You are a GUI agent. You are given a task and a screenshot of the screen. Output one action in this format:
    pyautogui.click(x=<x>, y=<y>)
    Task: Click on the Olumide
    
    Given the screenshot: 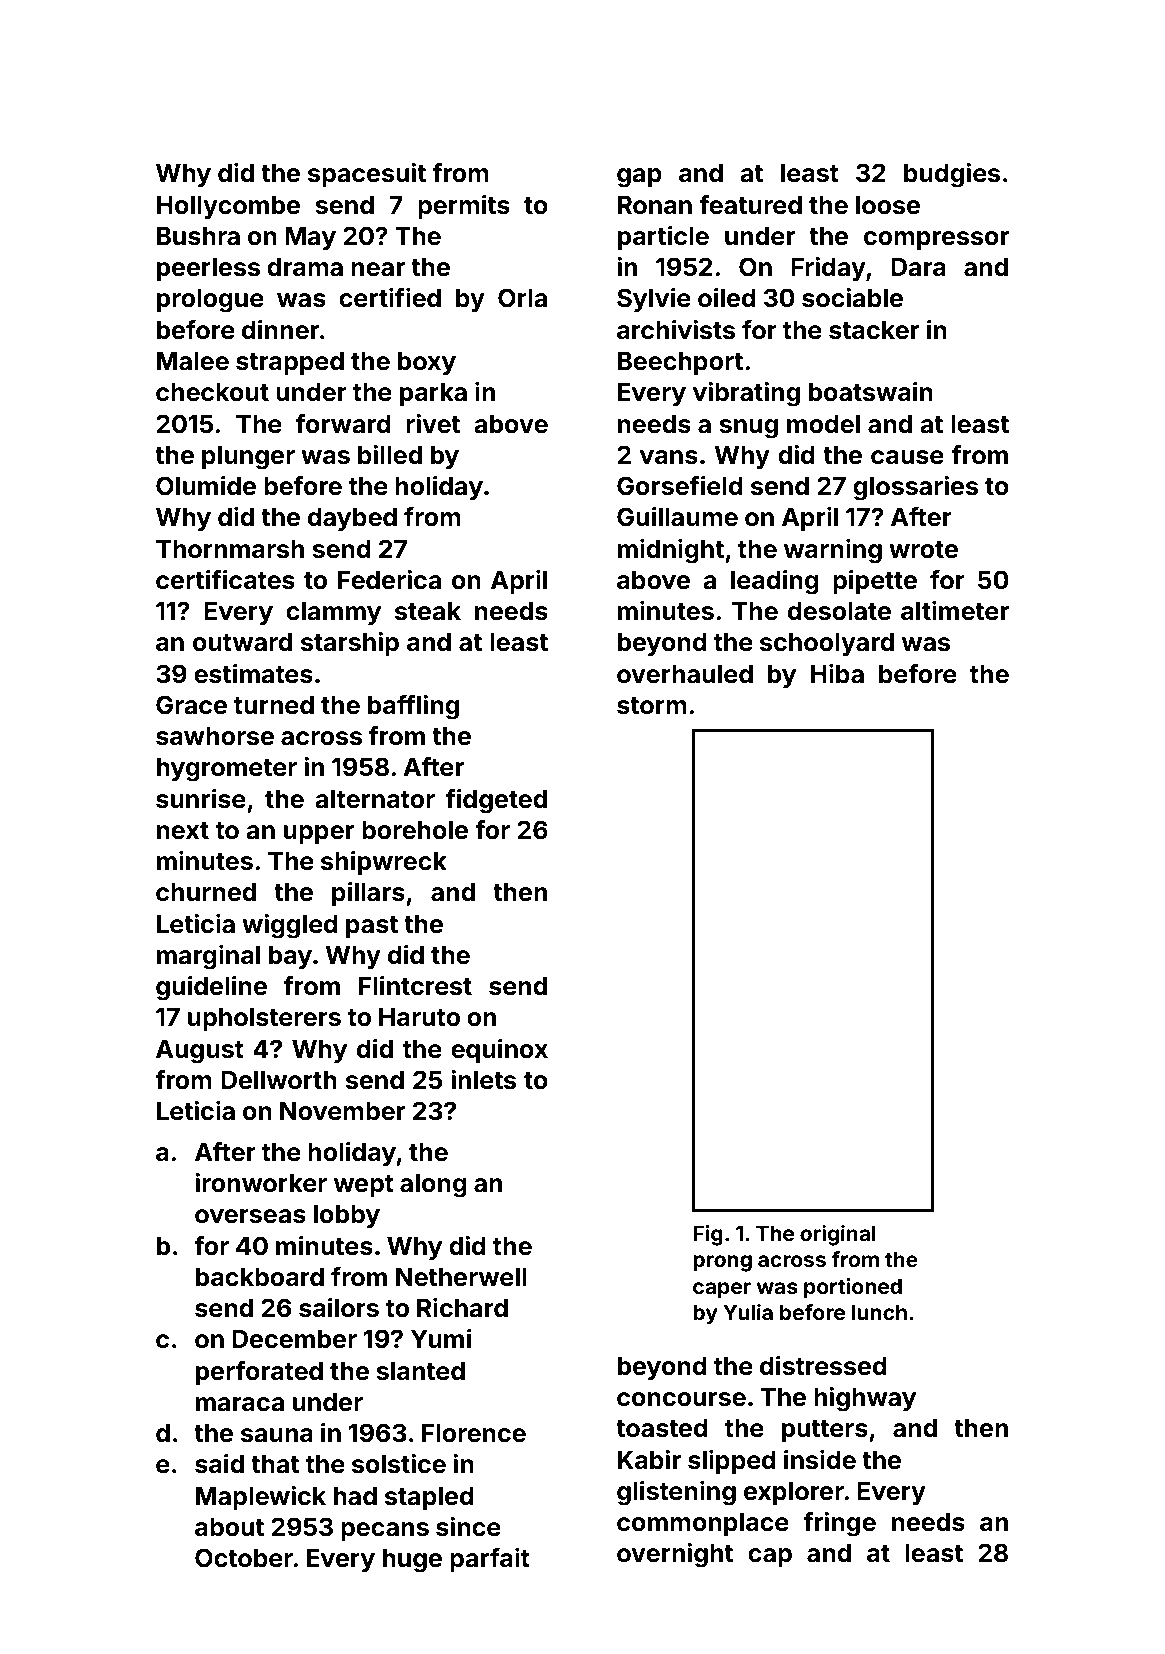 What is the action you would take?
    pyautogui.click(x=206, y=486)
